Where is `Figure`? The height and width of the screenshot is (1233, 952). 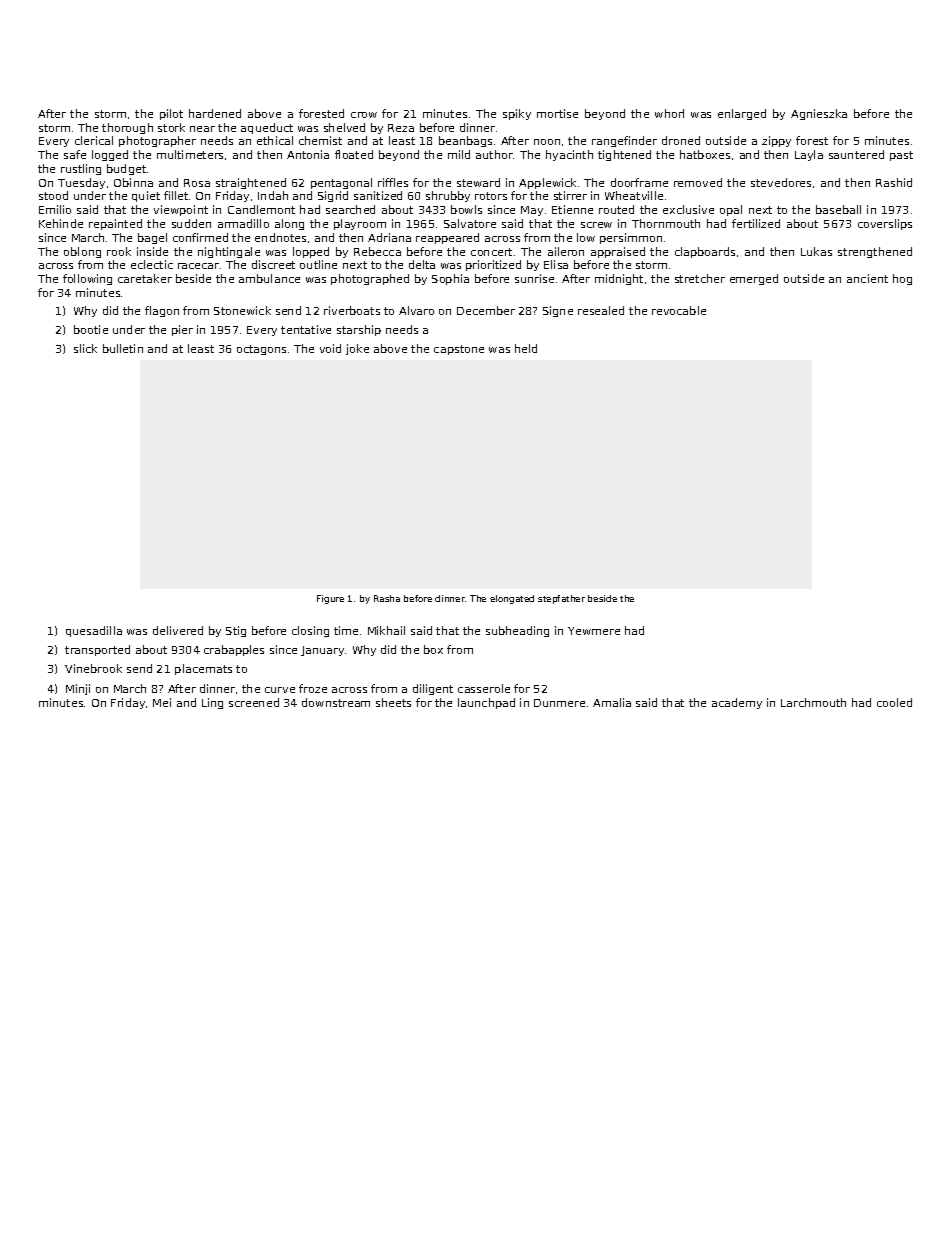 Figure is located at coordinates (330, 599).
